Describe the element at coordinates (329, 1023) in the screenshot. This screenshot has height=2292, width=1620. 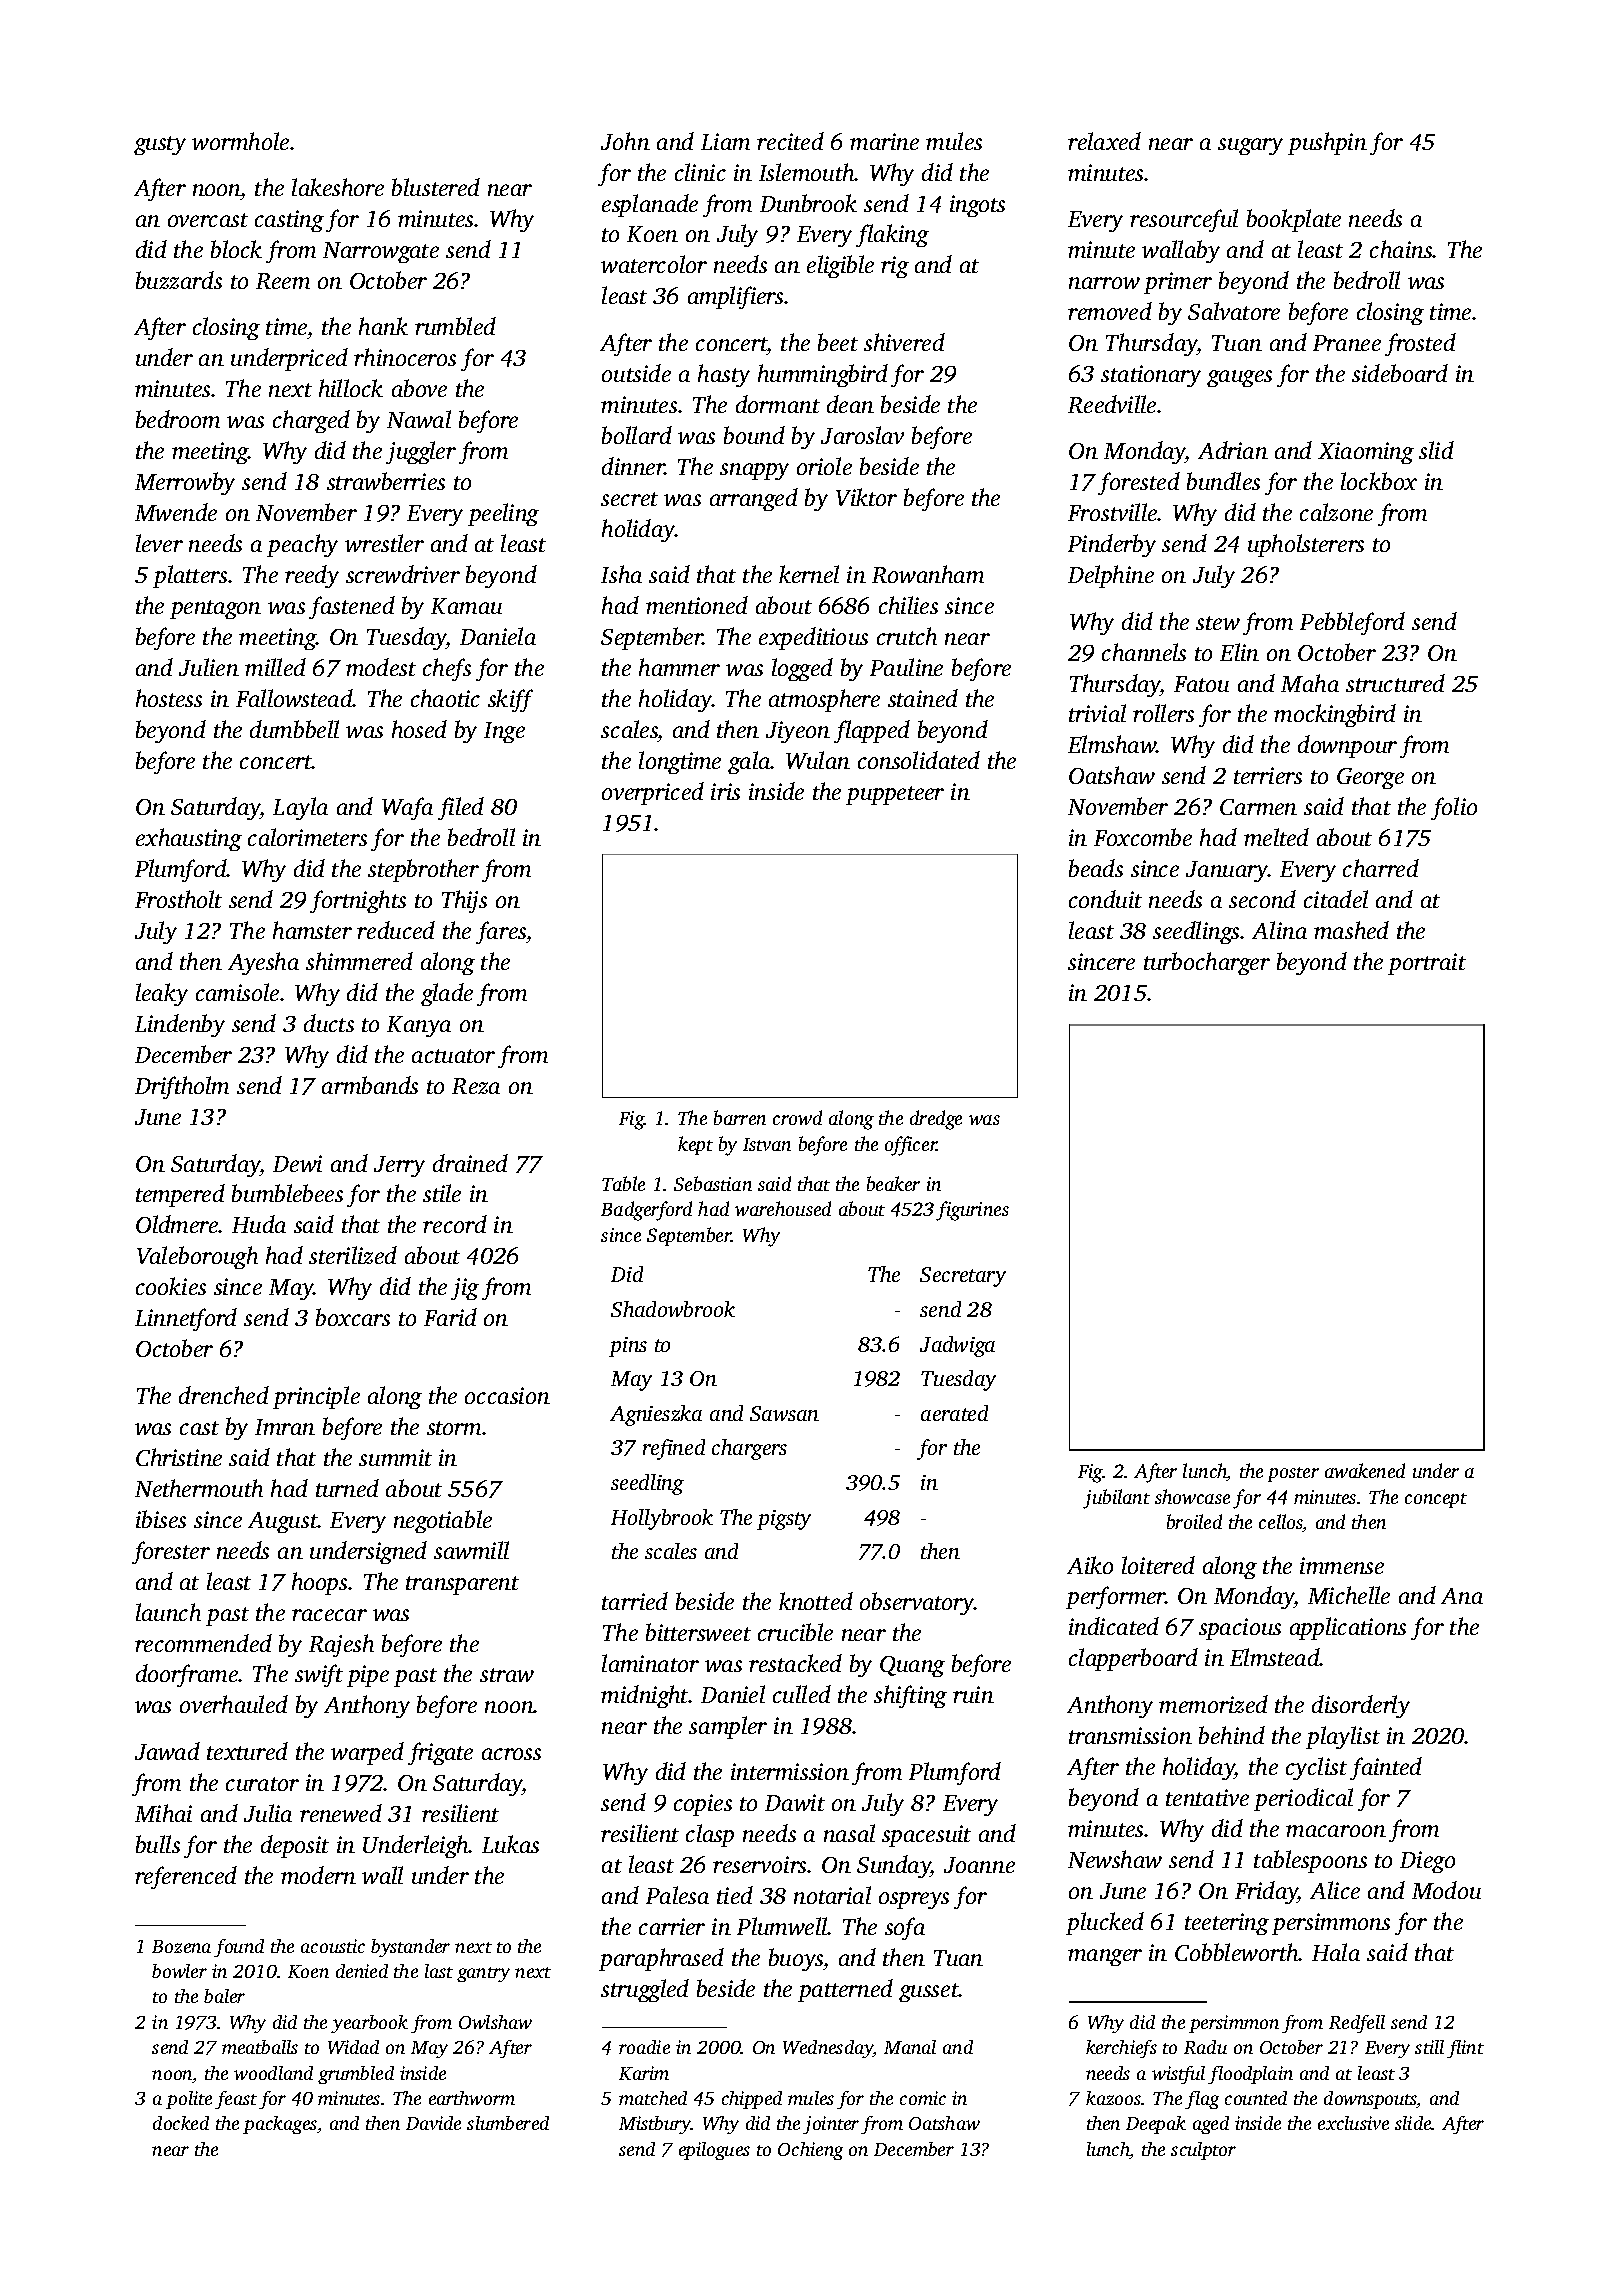
I see `ducts` at that location.
